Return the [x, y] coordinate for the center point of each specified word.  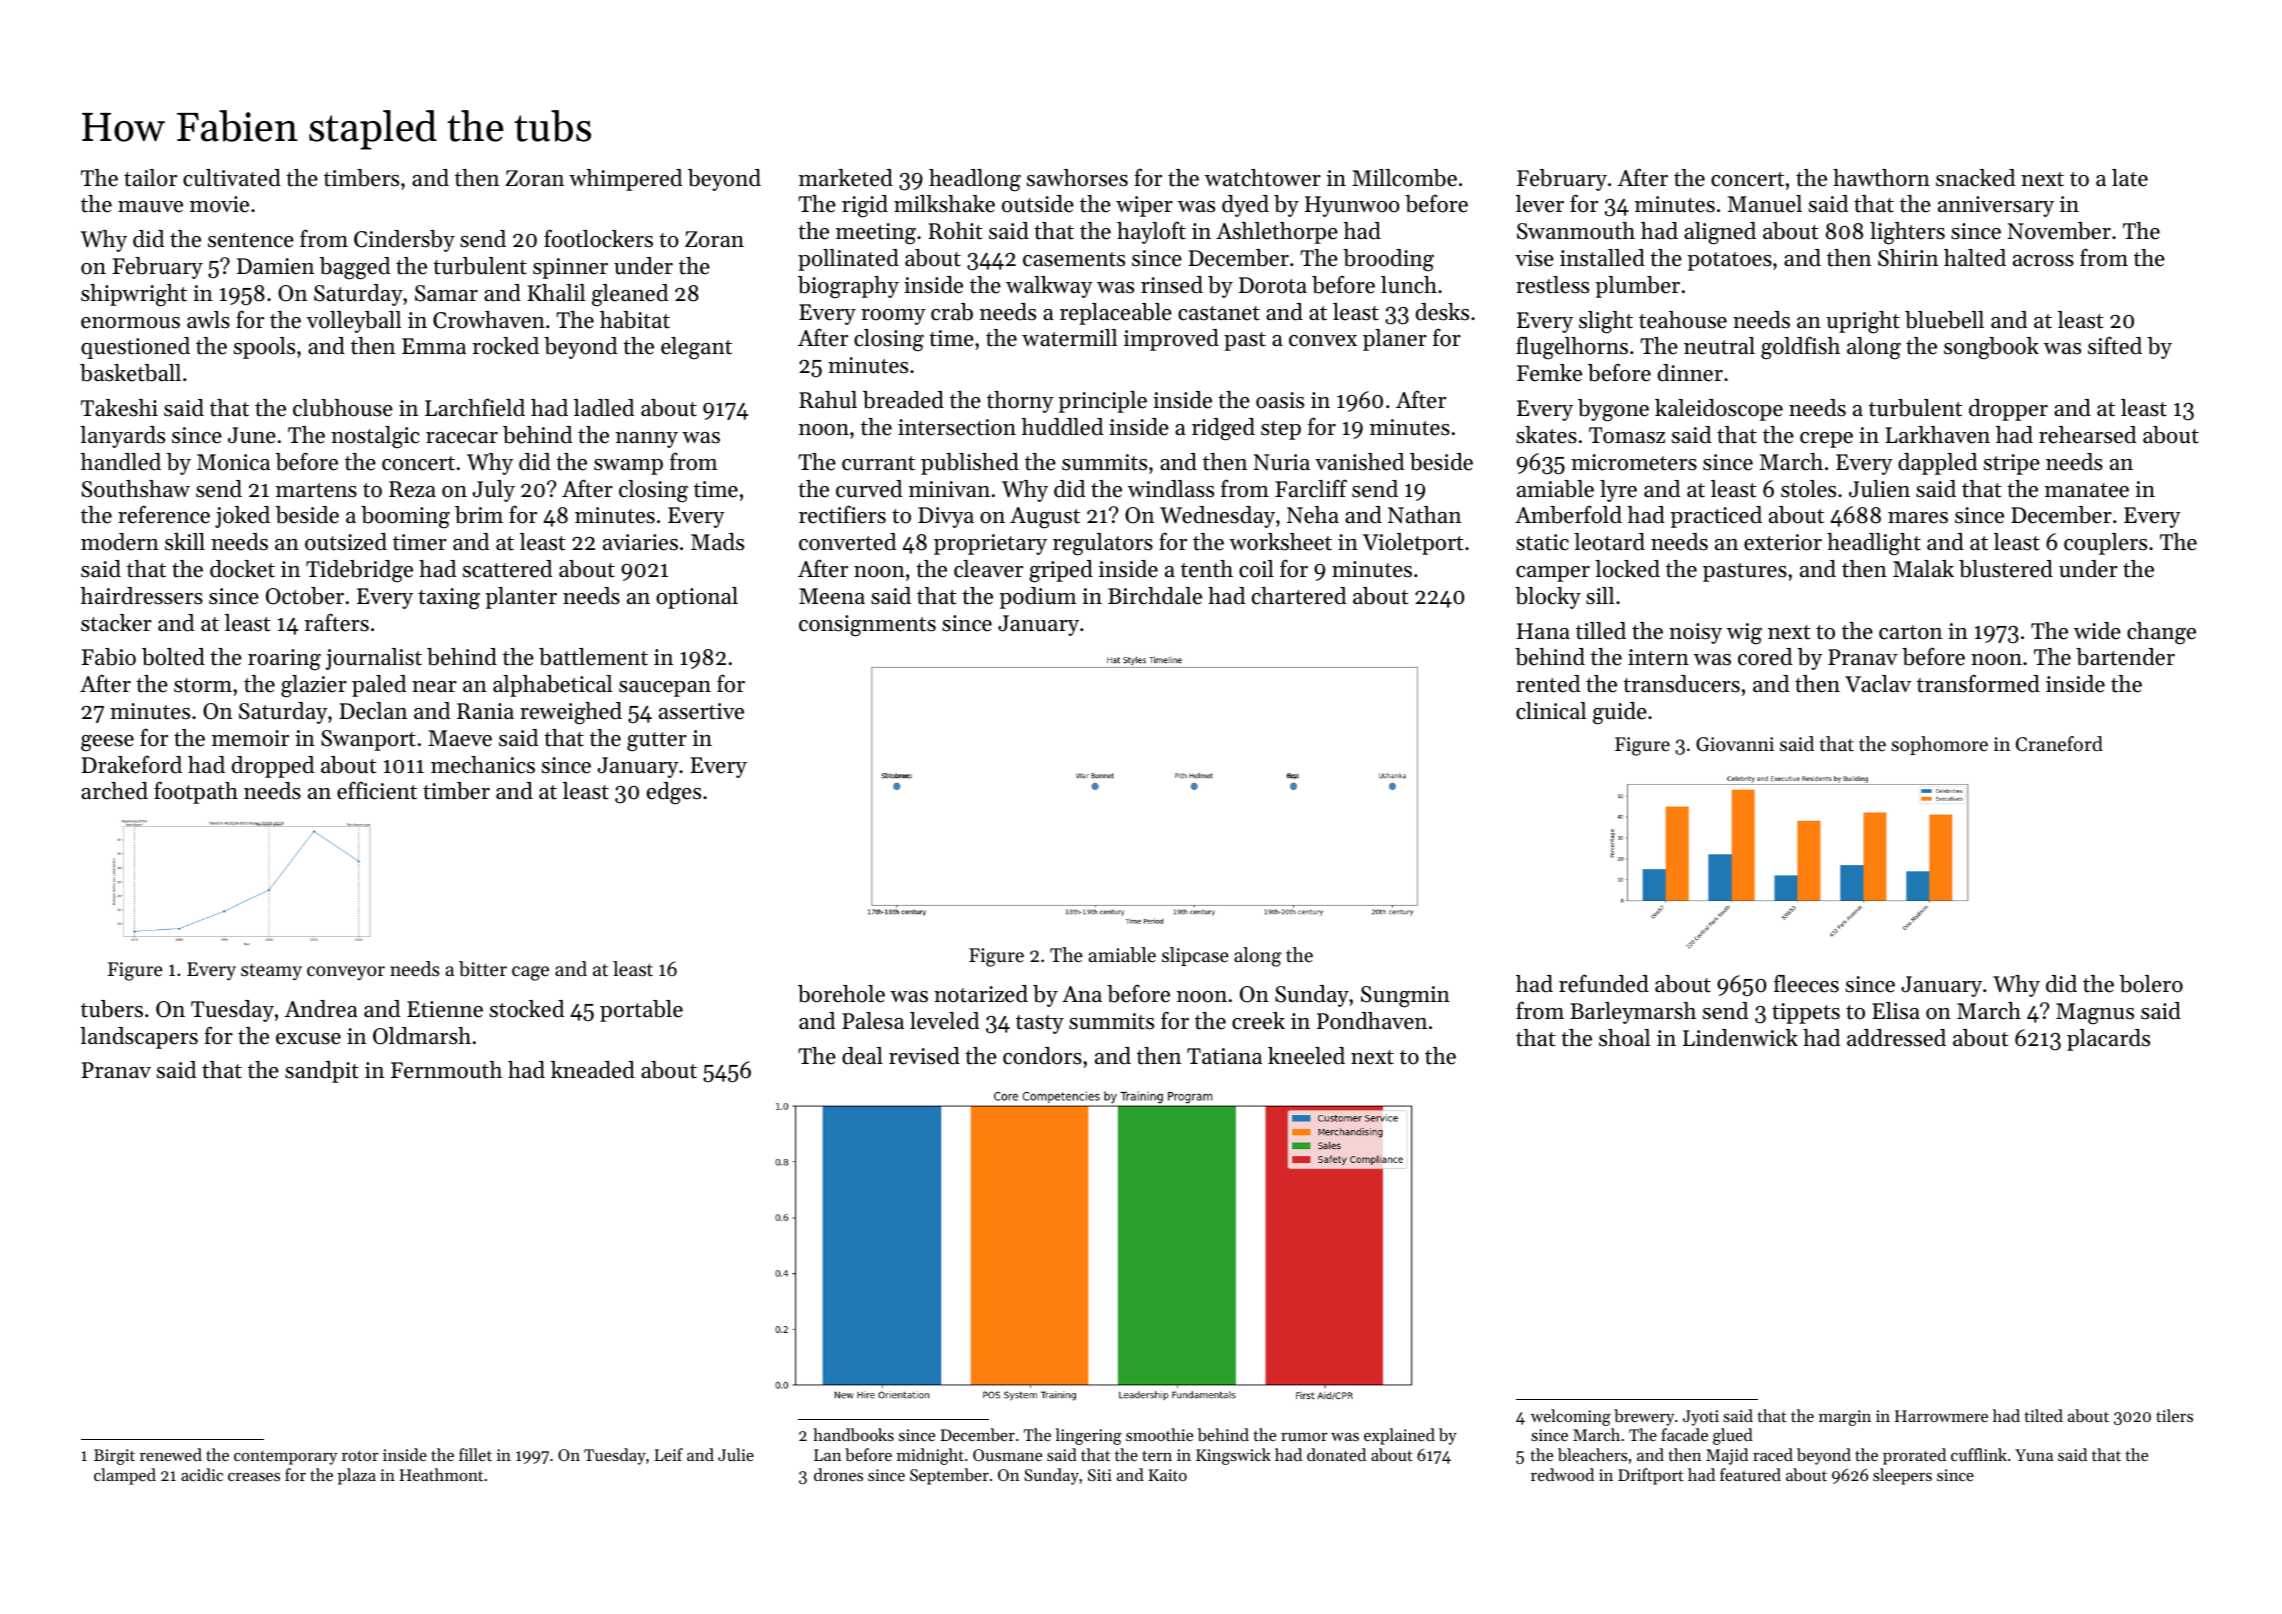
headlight [1874, 544]
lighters [1907, 233]
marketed [846, 178]
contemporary [285, 1457]
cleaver [988, 569]
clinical [1551, 711]
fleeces [1806, 983]
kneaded [593, 1070]
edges [674, 793]
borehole [841, 994]
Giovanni [1735, 744]
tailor [150, 178]
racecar [462, 438]
